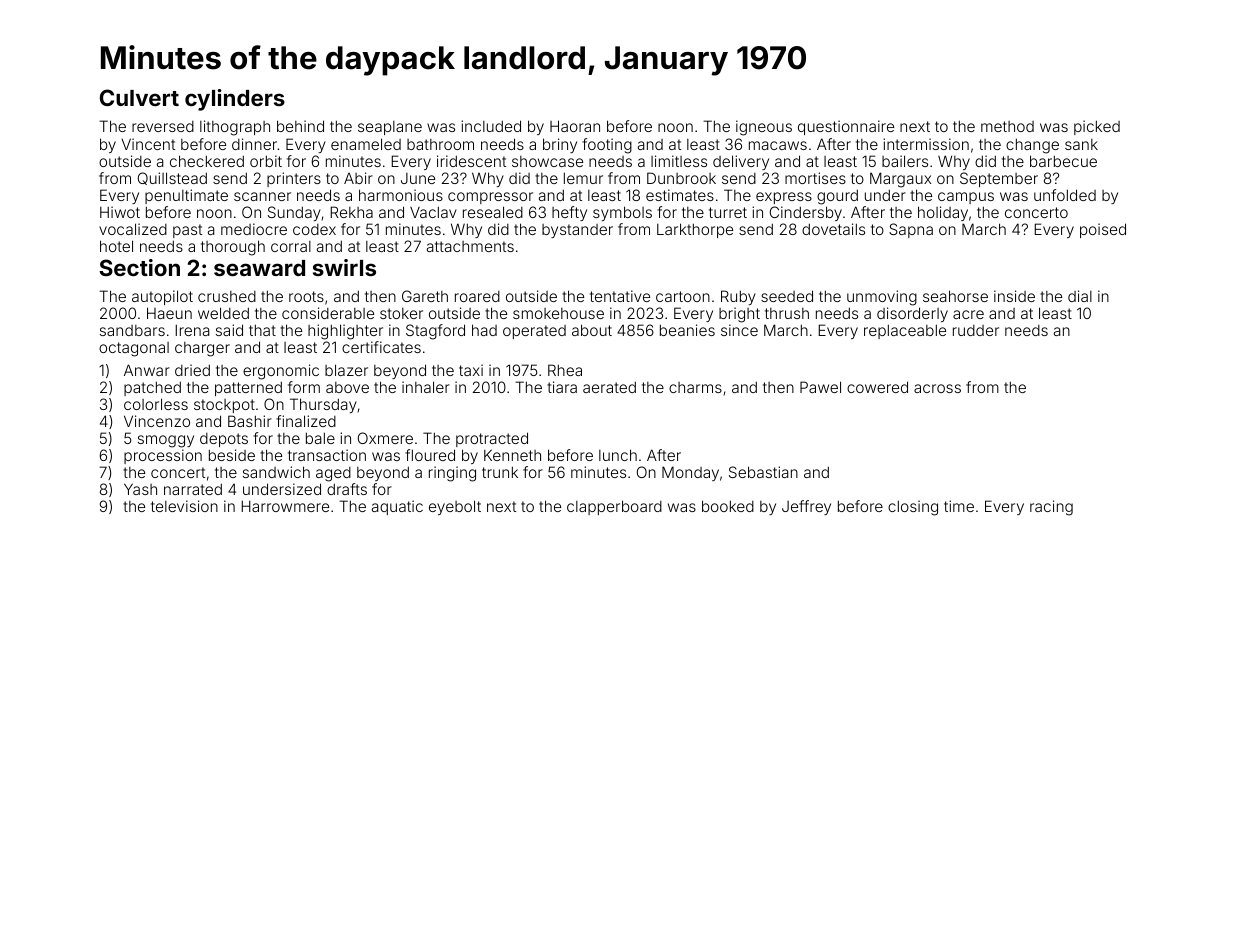  I want to click on hotel, so click(116, 246).
